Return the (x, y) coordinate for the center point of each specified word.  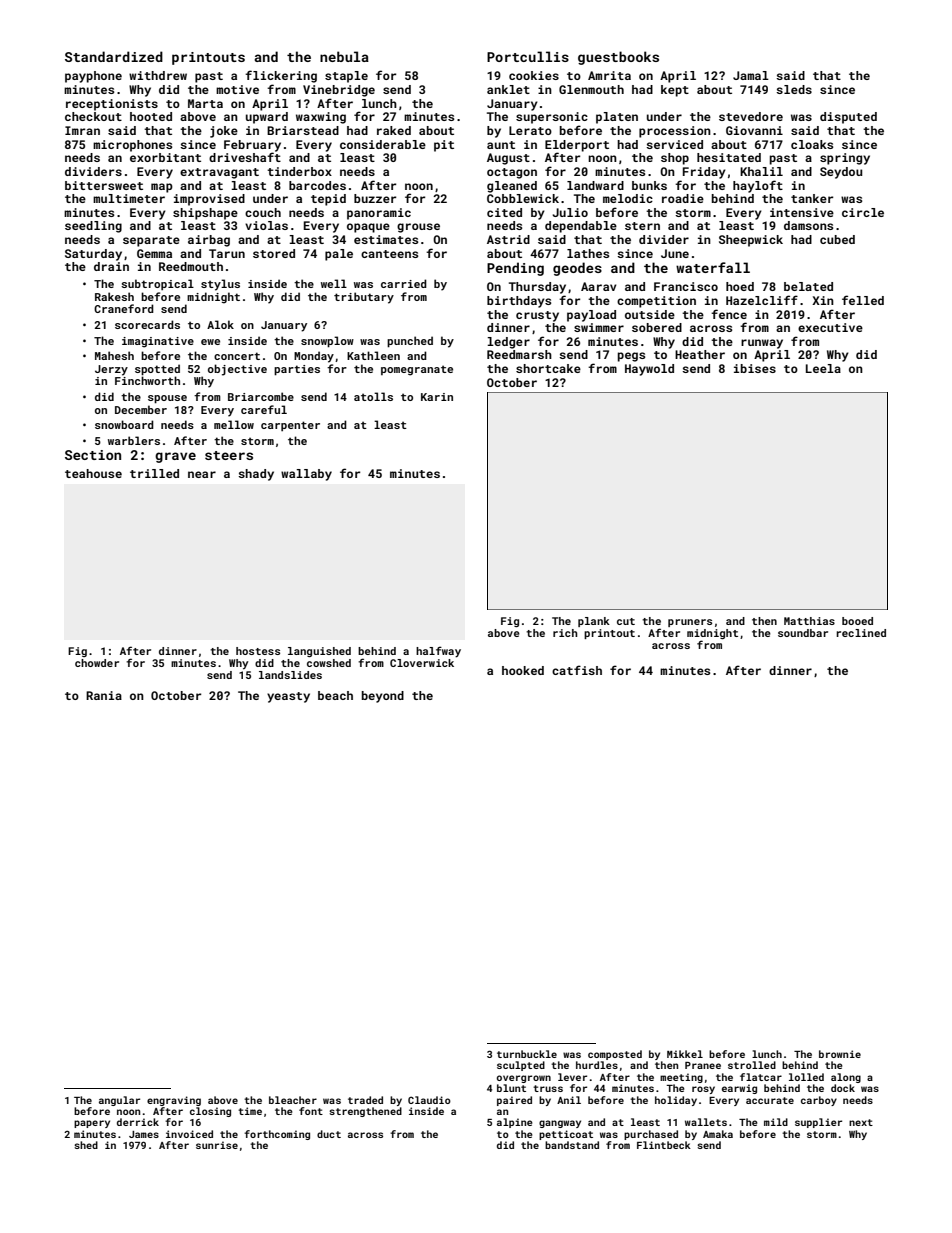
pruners (690, 623)
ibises (755, 368)
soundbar (803, 633)
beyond (383, 697)
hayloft (758, 186)
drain (111, 266)
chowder (97, 663)
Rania (104, 695)
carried (404, 283)
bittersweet (104, 185)
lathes (588, 253)
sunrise (217, 1145)
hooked (523, 670)
